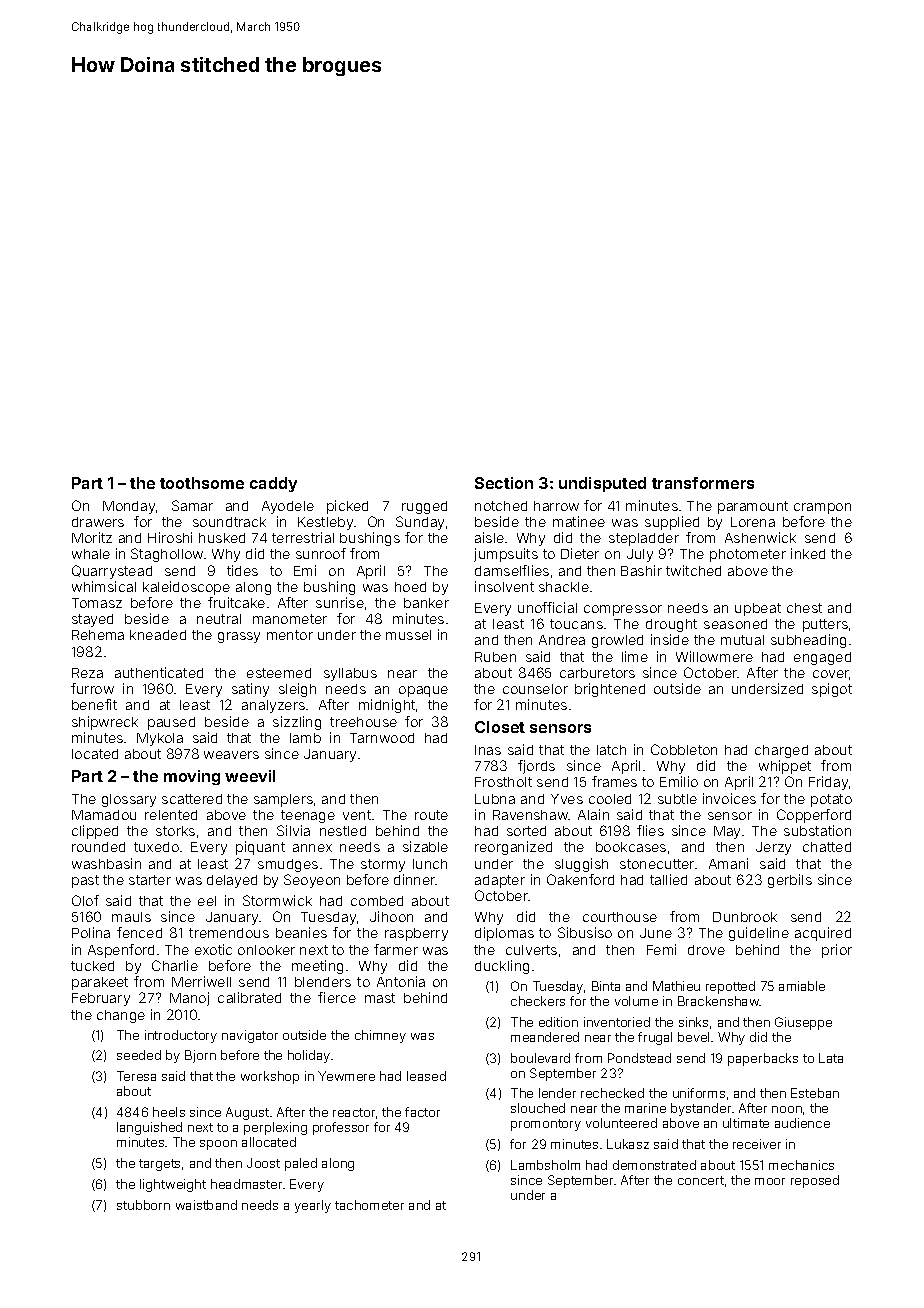  Describe the element at coordinates (703, 483) in the page. I see `transformers` at that location.
